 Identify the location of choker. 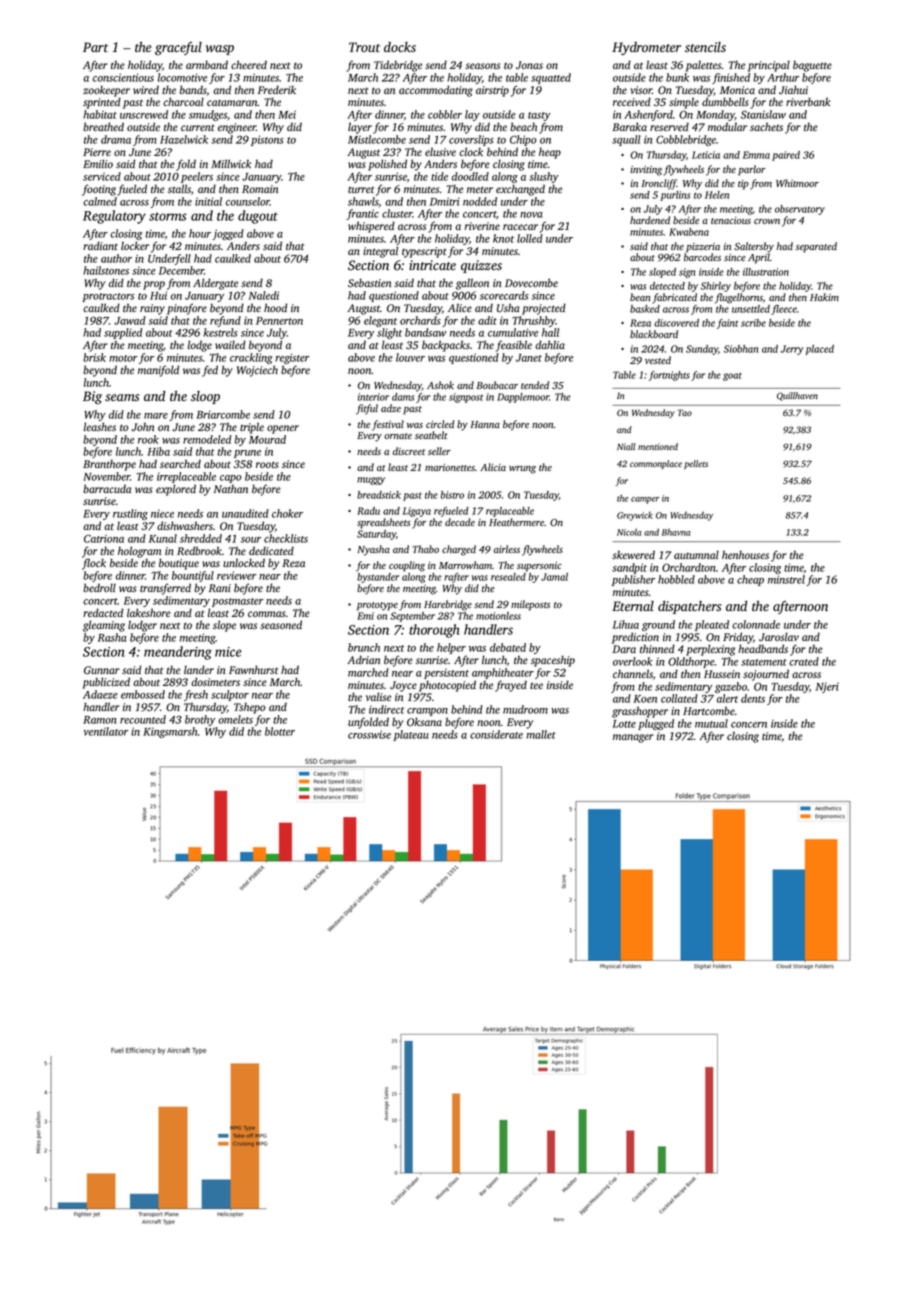
(287, 513).
